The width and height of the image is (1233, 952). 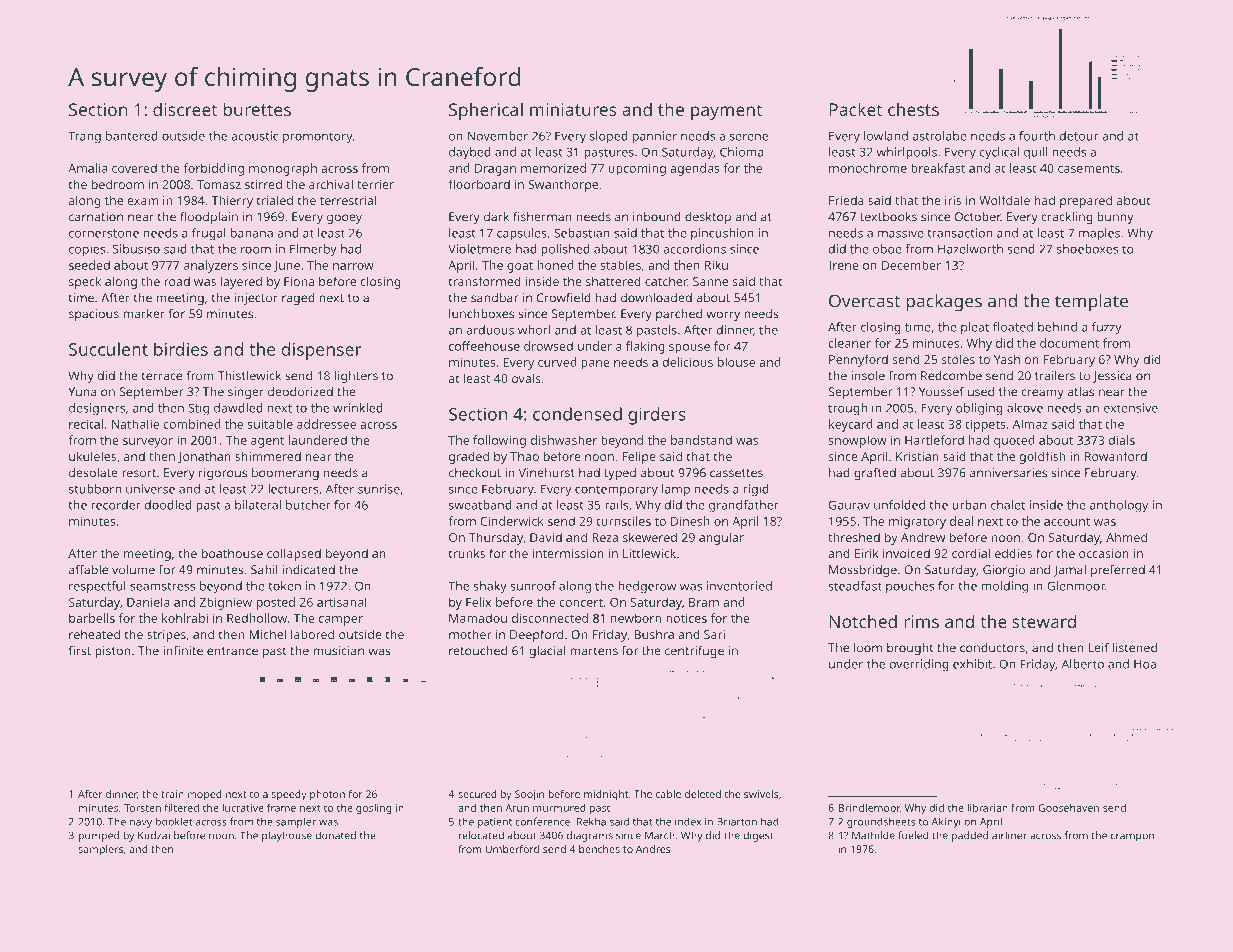 What do you see at coordinates (855, 109) in the image?
I see `Packet` at bounding box center [855, 109].
